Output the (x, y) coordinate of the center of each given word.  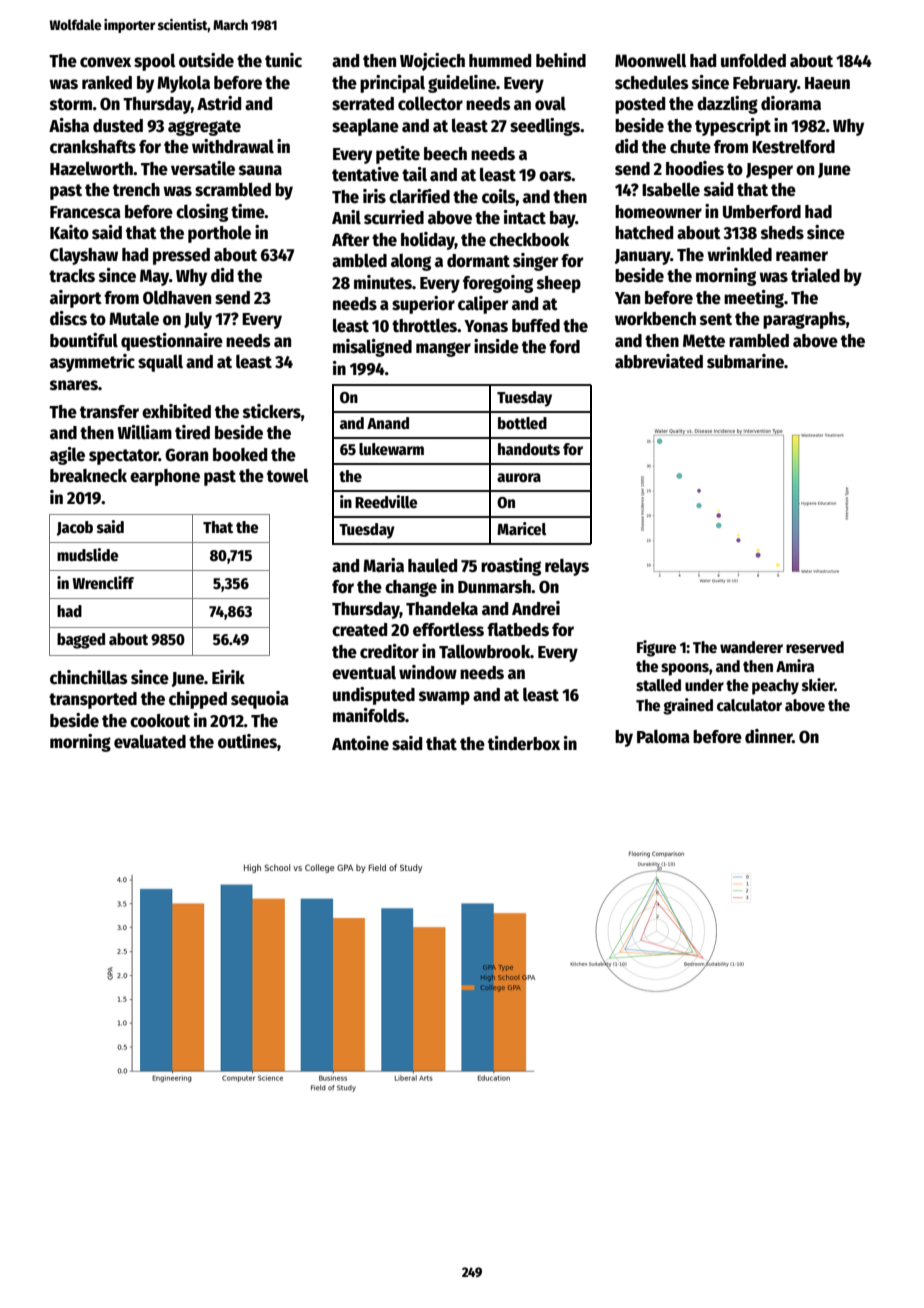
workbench (655, 319)
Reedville (386, 501)
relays (567, 567)
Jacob (75, 528)
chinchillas (89, 677)
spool (155, 62)
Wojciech (432, 62)
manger (443, 349)
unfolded (753, 60)
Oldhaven (177, 297)
